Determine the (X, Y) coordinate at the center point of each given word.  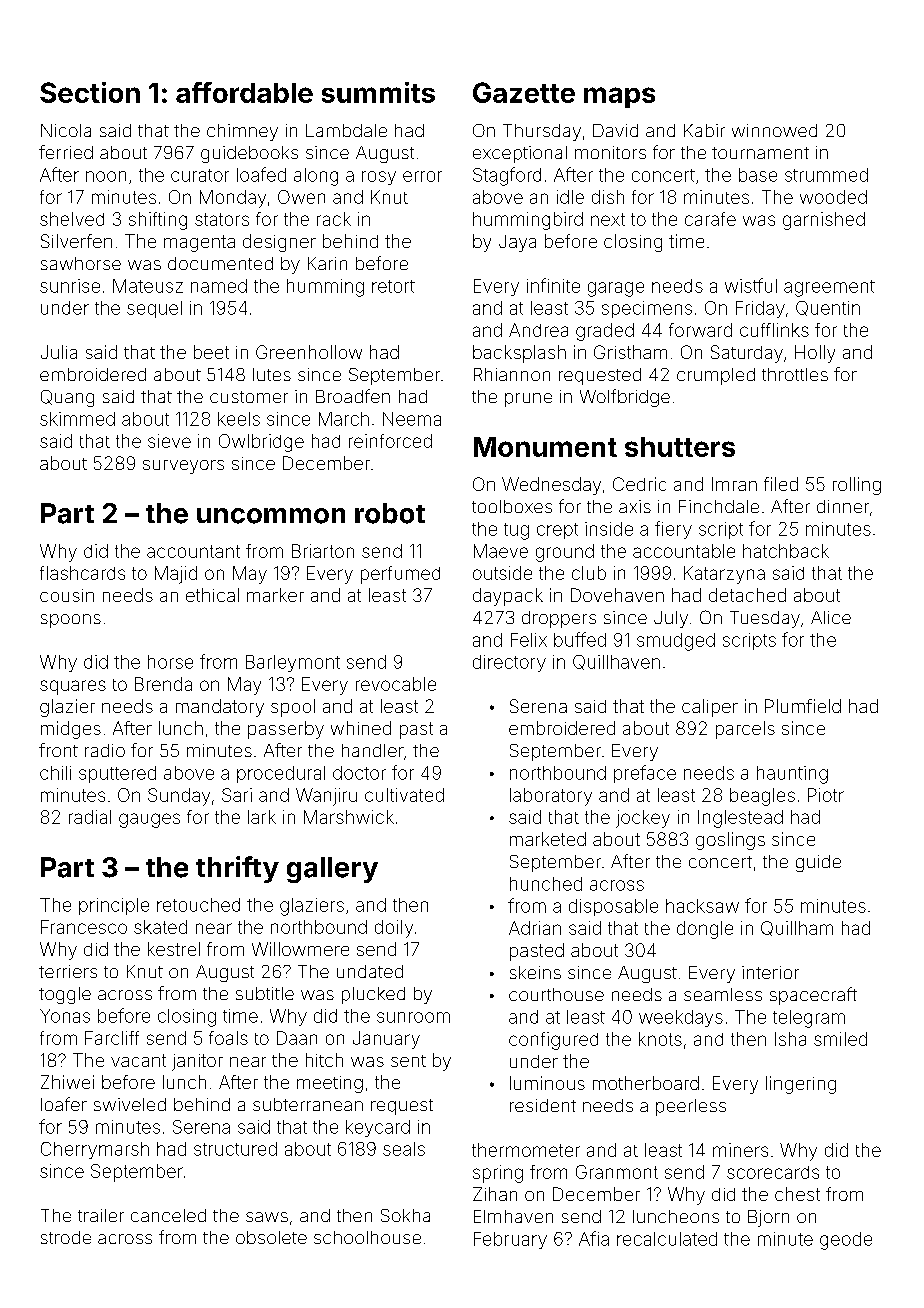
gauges (149, 820)
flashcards (82, 573)
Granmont (617, 1172)
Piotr (826, 795)
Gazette (524, 92)
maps (619, 97)
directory (509, 663)
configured (553, 1041)
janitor (197, 1062)
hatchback (786, 551)
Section (90, 92)
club (589, 573)
